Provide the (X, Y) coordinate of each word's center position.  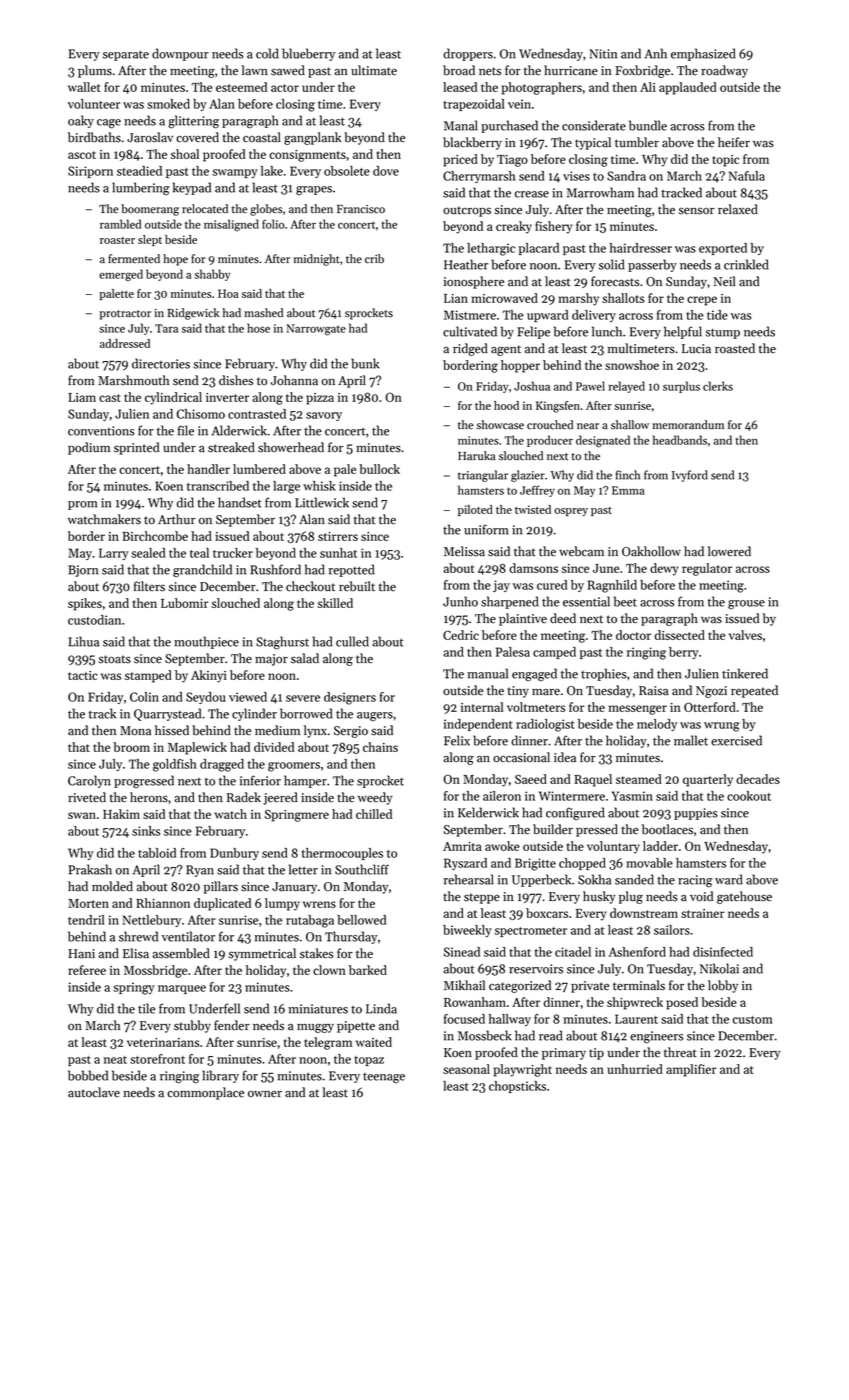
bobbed (88, 1075)
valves (745, 635)
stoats (115, 659)
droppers (468, 54)
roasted (735, 348)
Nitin (603, 54)
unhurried (635, 1069)
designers (350, 698)
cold (267, 53)
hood (506, 405)
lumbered (259, 469)
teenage (384, 1078)
